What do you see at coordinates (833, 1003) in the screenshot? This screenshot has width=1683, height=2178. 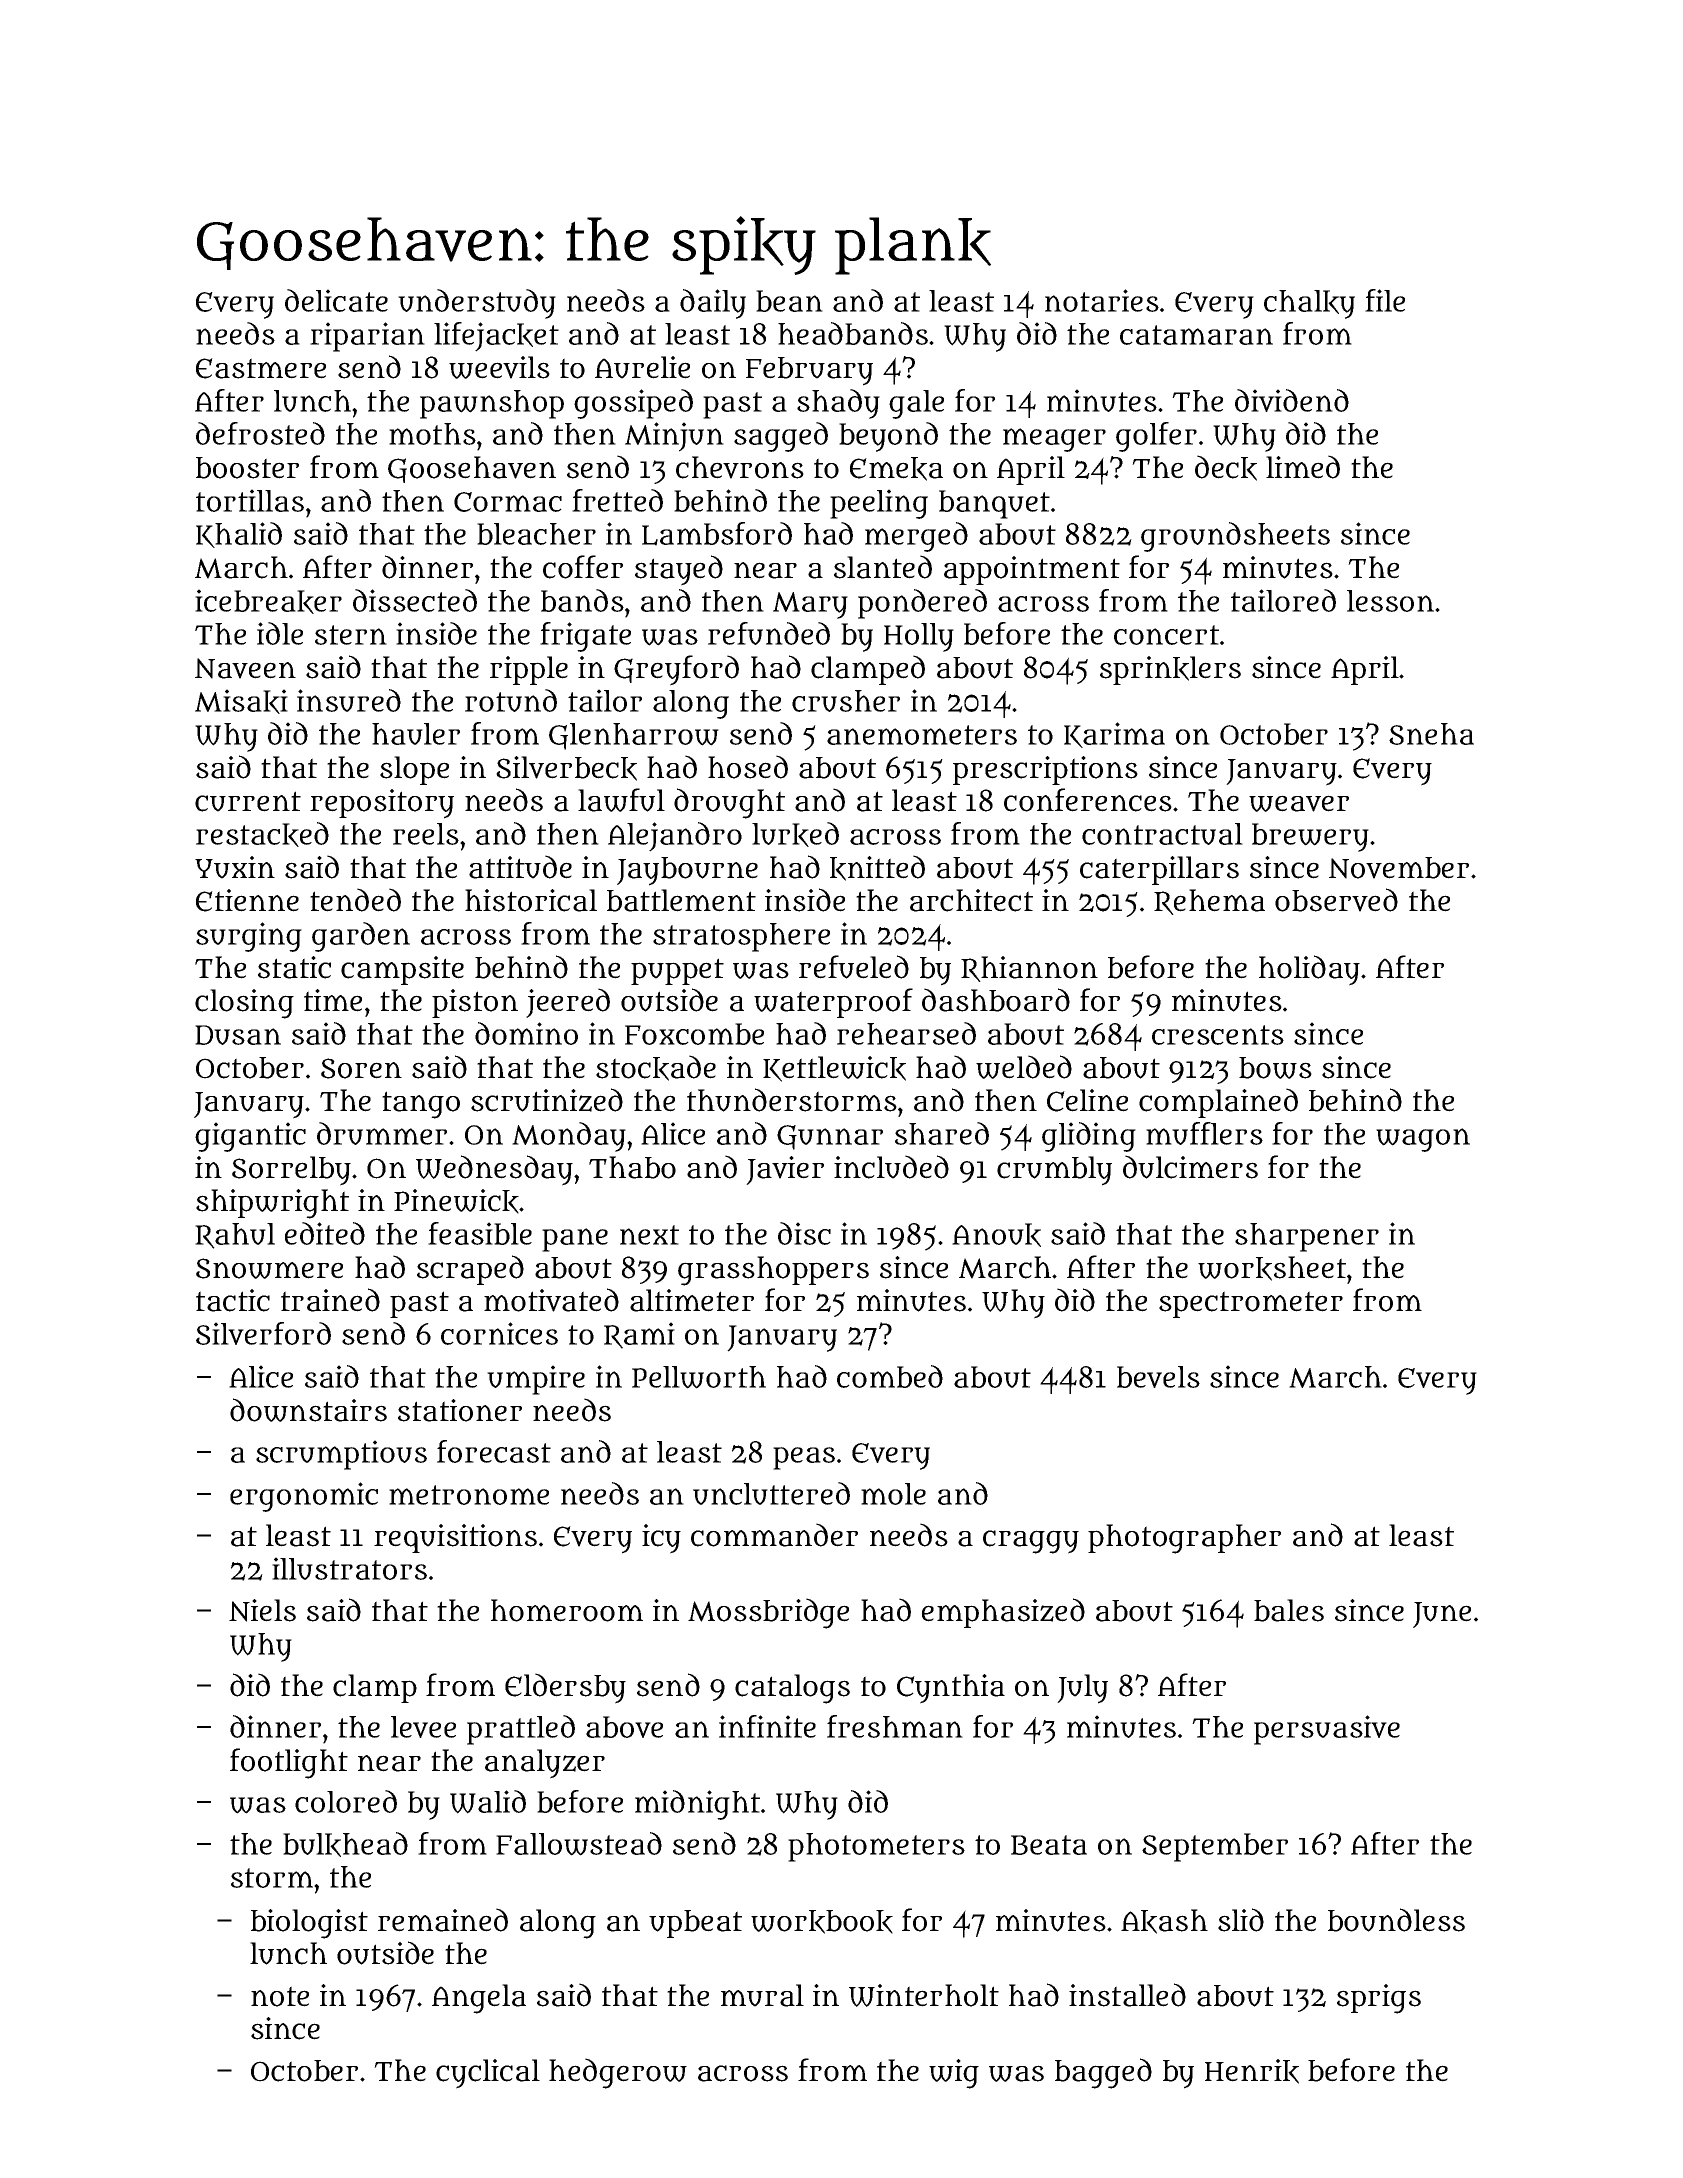 I see `waterproof` at bounding box center [833, 1003].
